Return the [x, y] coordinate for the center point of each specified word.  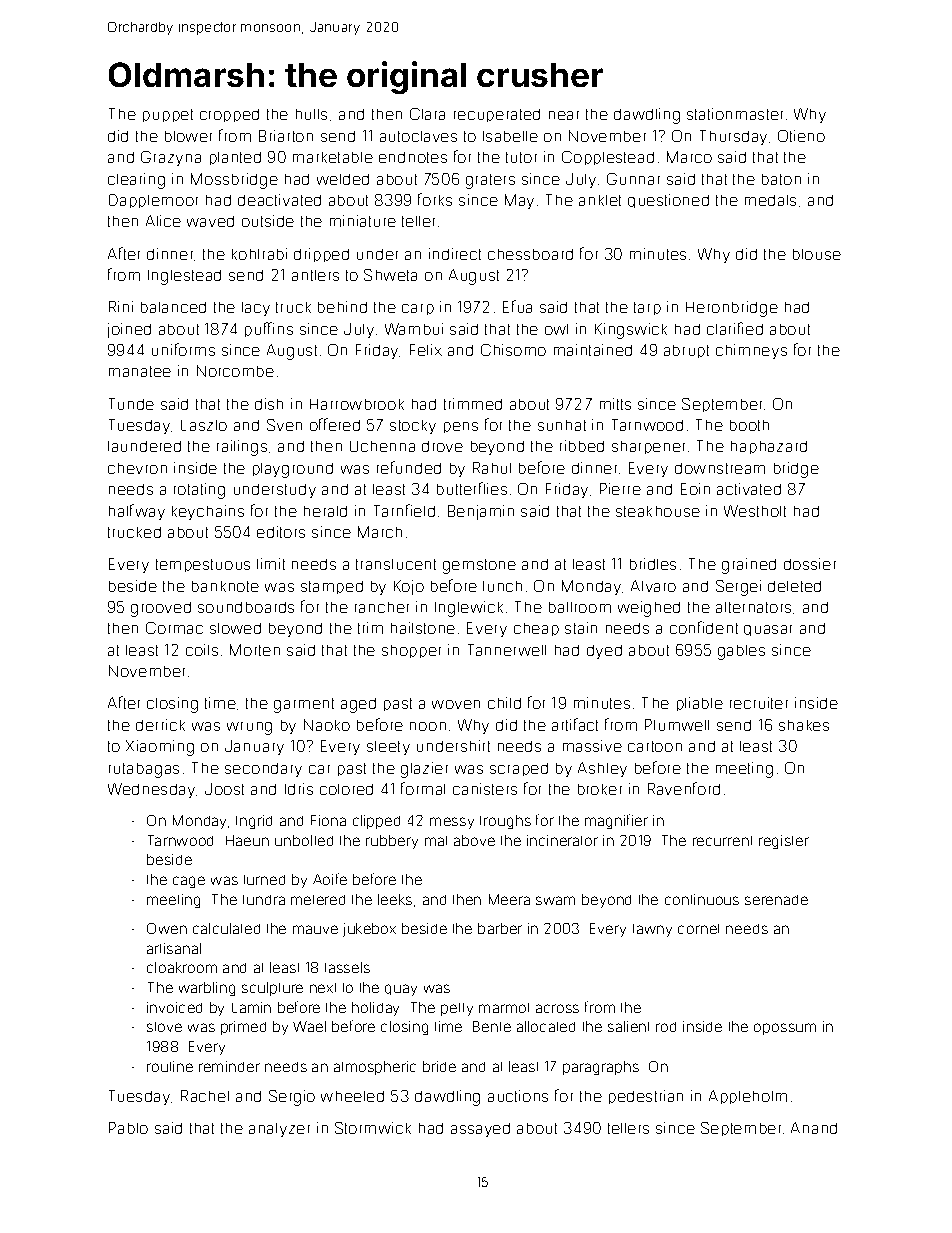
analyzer [279, 1130]
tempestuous [203, 565]
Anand [814, 1128]
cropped [229, 115]
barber [500, 928]
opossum [785, 1029]
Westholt [755, 511]
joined [129, 330]
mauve [315, 929]
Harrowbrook [357, 404]
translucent [396, 564]
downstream [720, 468]
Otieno [801, 136]
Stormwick [373, 1128]
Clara [427, 114]
